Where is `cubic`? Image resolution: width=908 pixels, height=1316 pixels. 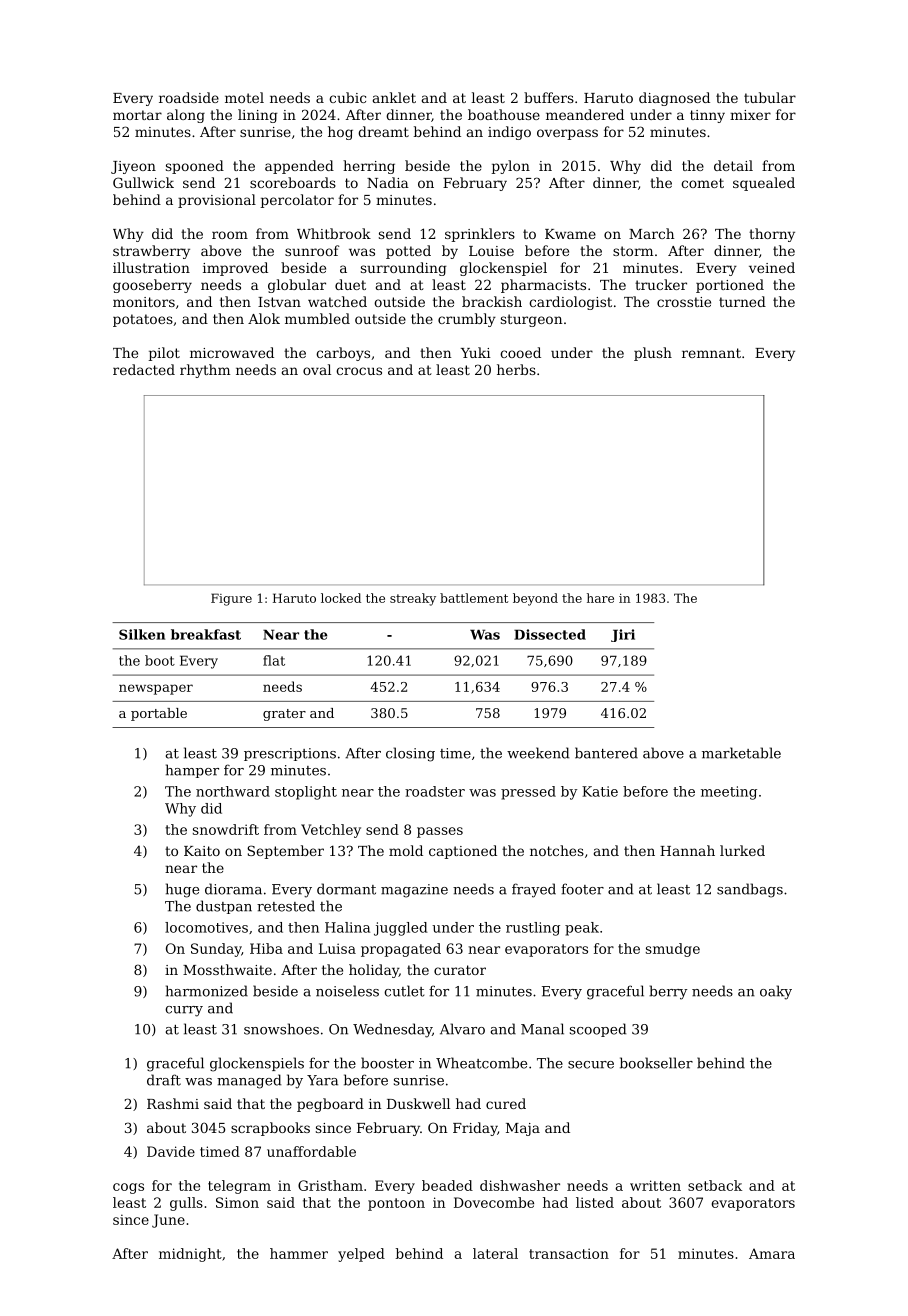 cubic is located at coordinates (347, 97).
